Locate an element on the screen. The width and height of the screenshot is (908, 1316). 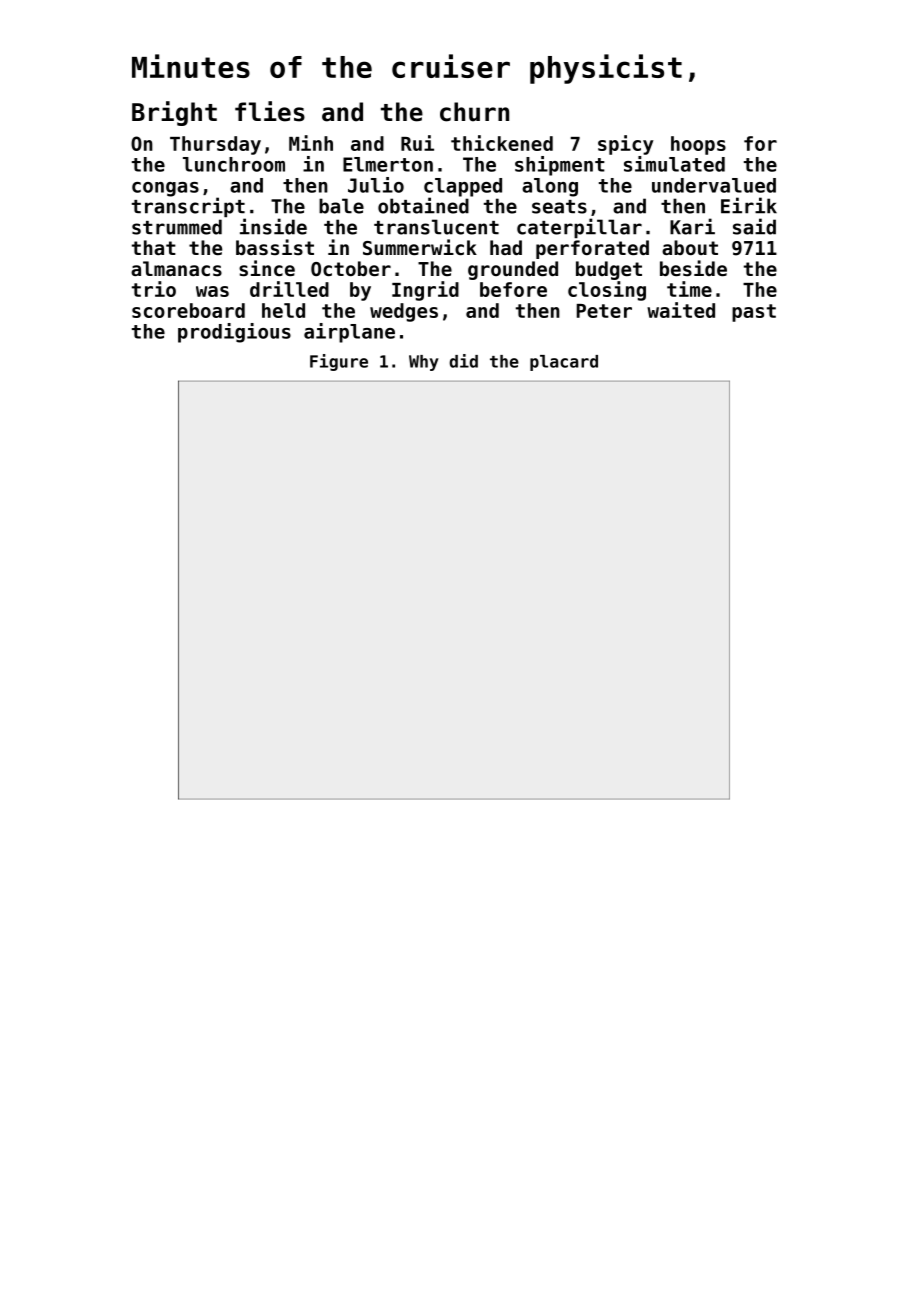
undervalued is located at coordinates (714, 185).
